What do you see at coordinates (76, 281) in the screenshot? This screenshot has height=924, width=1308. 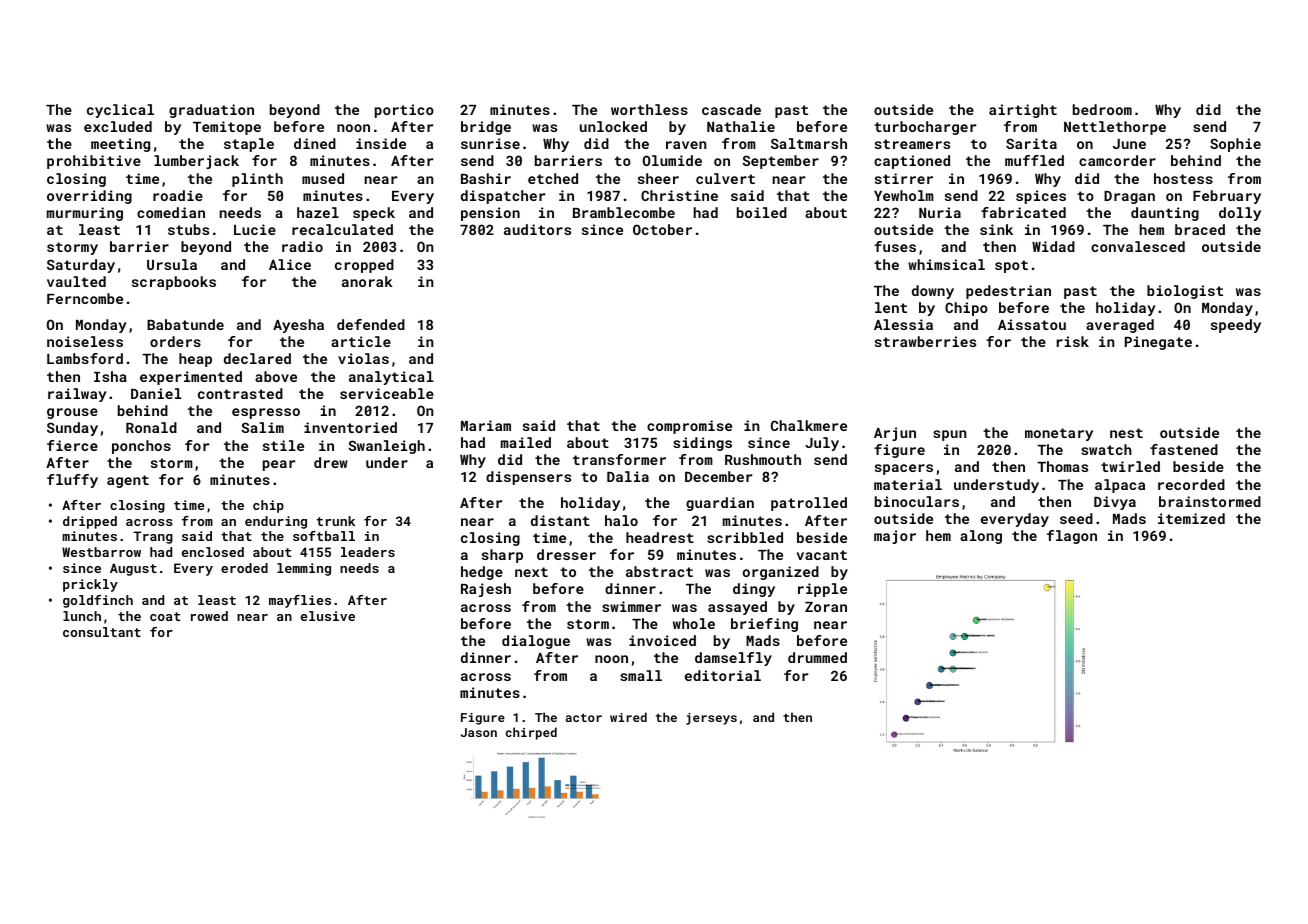 I see `vaulted` at bounding box center [76, 281].
